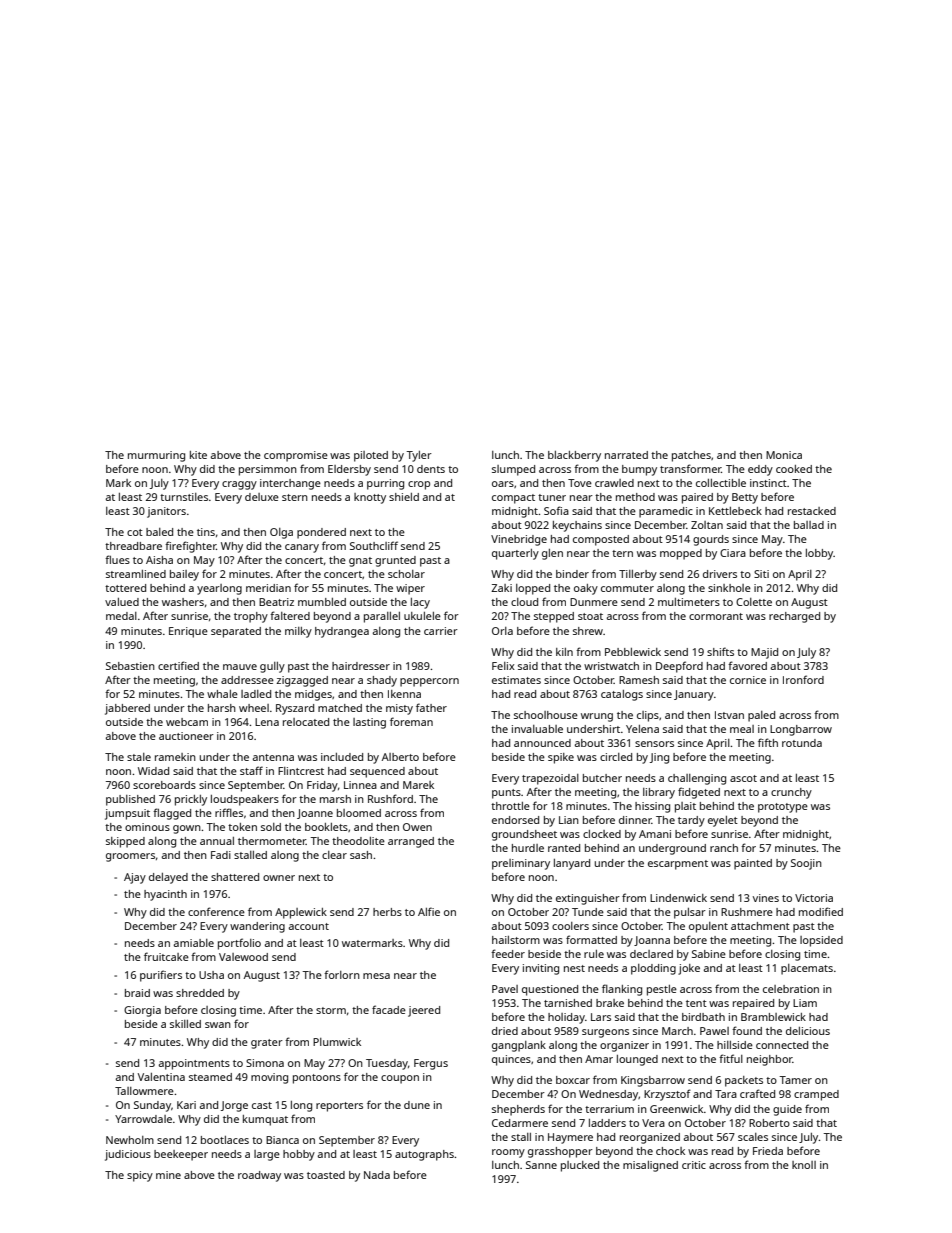 Image resolution: width=952 pixels, height=1233 pixels. I want to click on Jorge, so click(234, 1106).
